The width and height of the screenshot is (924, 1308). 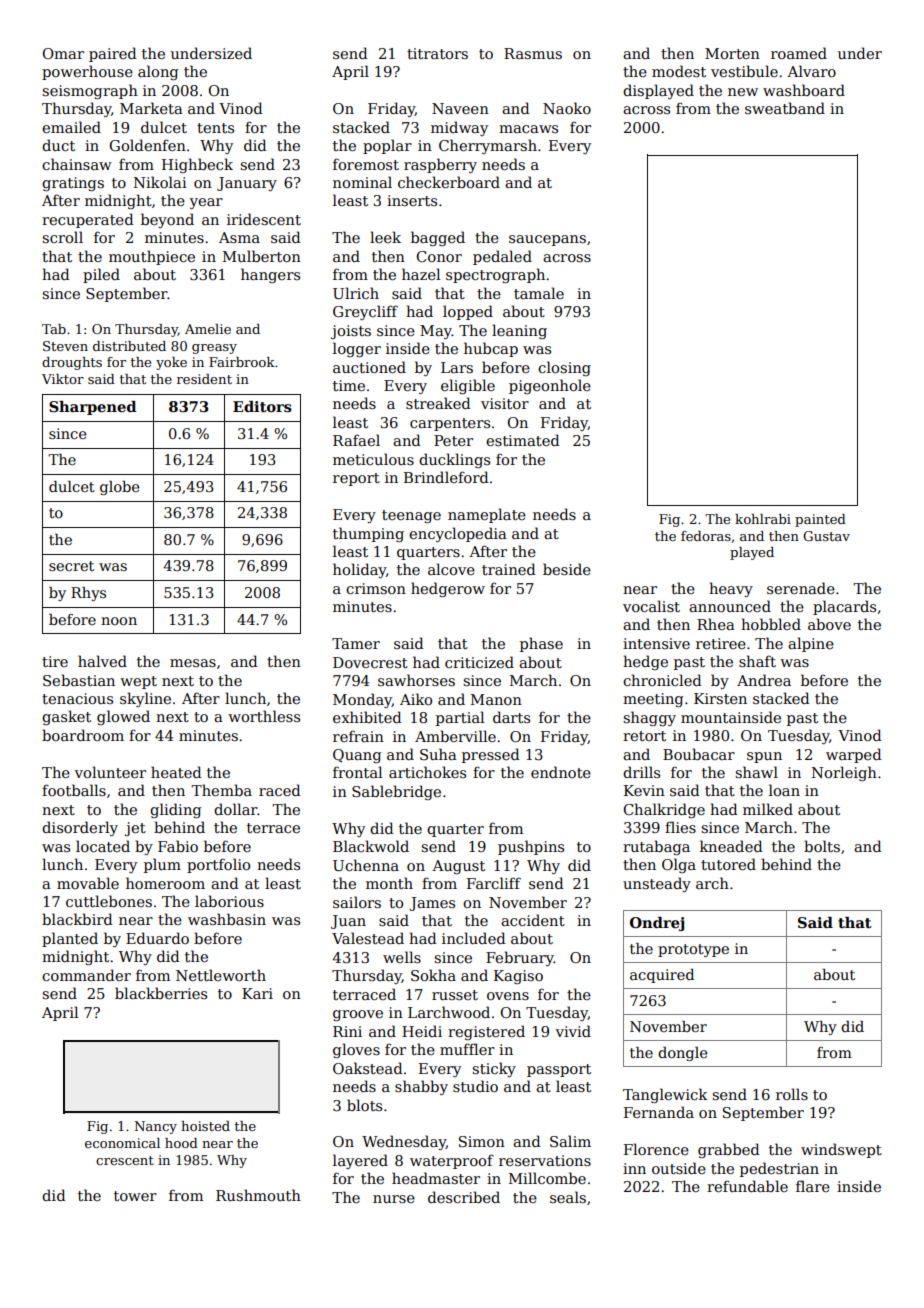 What do you see at coordinates (113, 54) in the screenshot?
I see `paired` at bounding box center [113, 54].
